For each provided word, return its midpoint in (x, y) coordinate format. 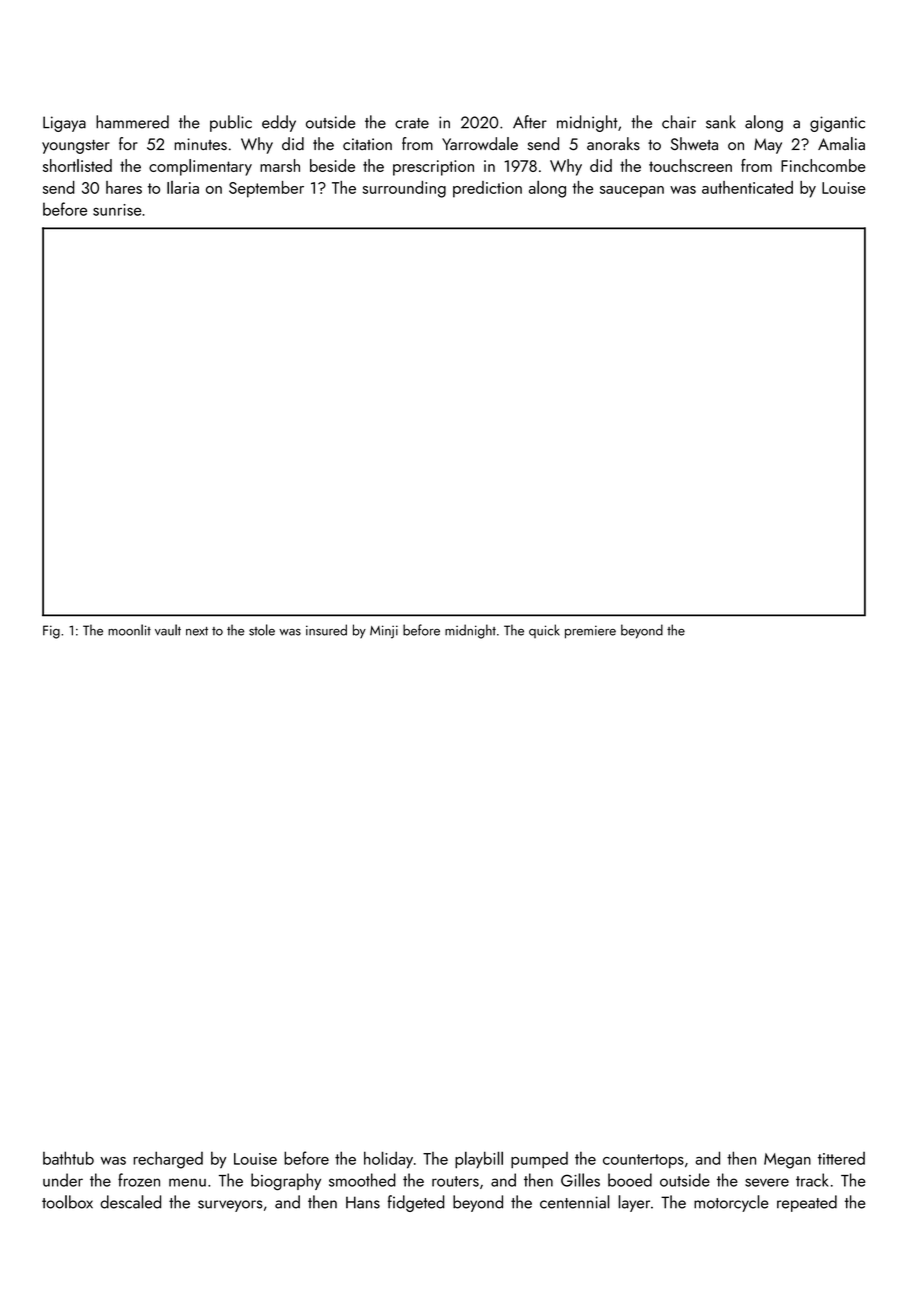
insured (326, 630)
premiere (590, 632)
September (266, 189)
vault (168, 630)
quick (544, 631)
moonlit (129, 630)
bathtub (68, 1158)
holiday (388, 1160)
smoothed (362, 1180)
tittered (841, 1158)
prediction (487, 189)
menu (187, 1182)
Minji (384, 632)
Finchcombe (823, 165)
